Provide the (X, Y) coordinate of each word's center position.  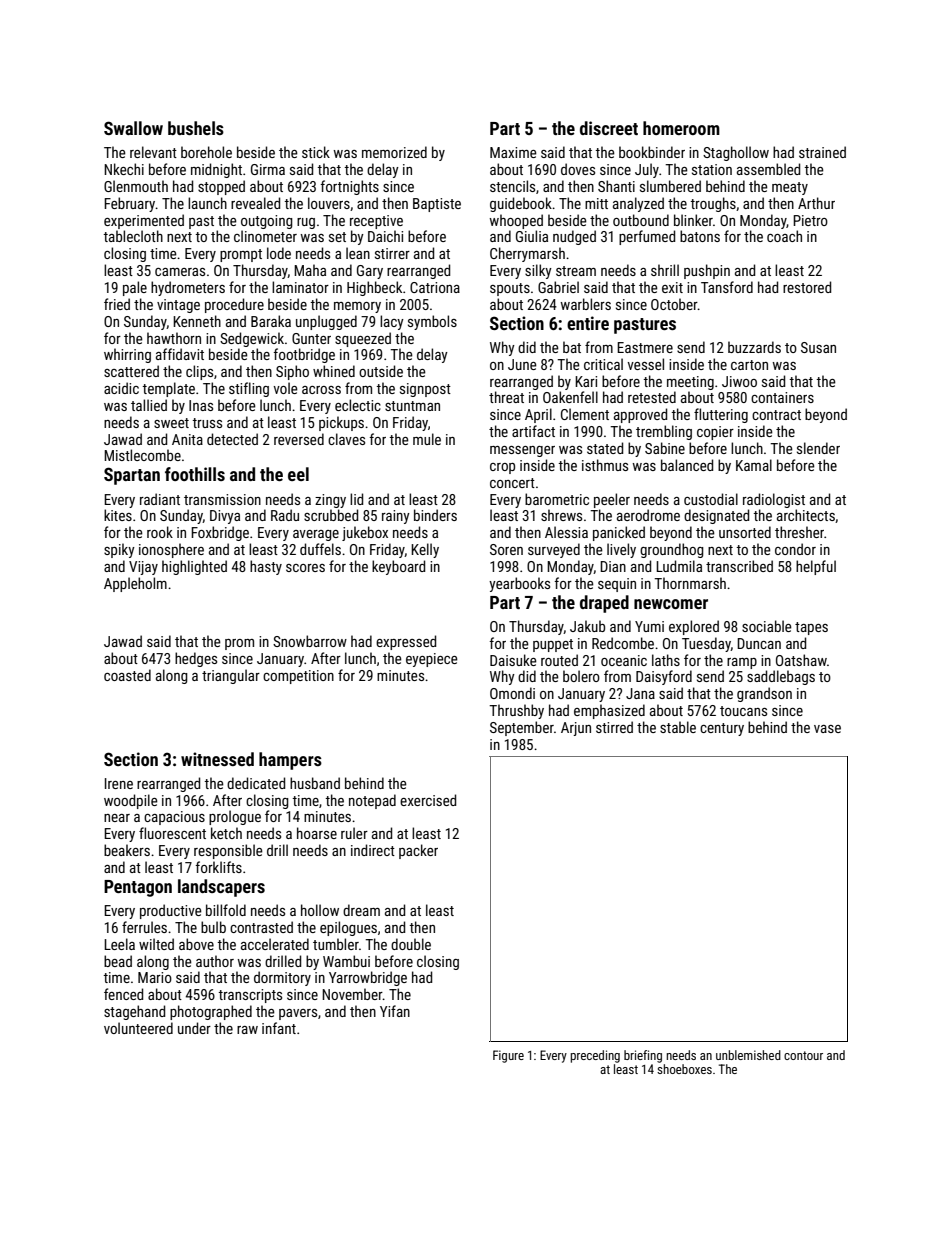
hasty (266, 567)
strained (822, 152)
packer (418, 851)
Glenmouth (136, 186)
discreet (609, 128)
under (194, 1028)
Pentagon (138, 888)
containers (782, 397)
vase (827, 729)
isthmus (605, 465)
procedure (234, 305)
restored (807, 287)
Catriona (435, 287)
